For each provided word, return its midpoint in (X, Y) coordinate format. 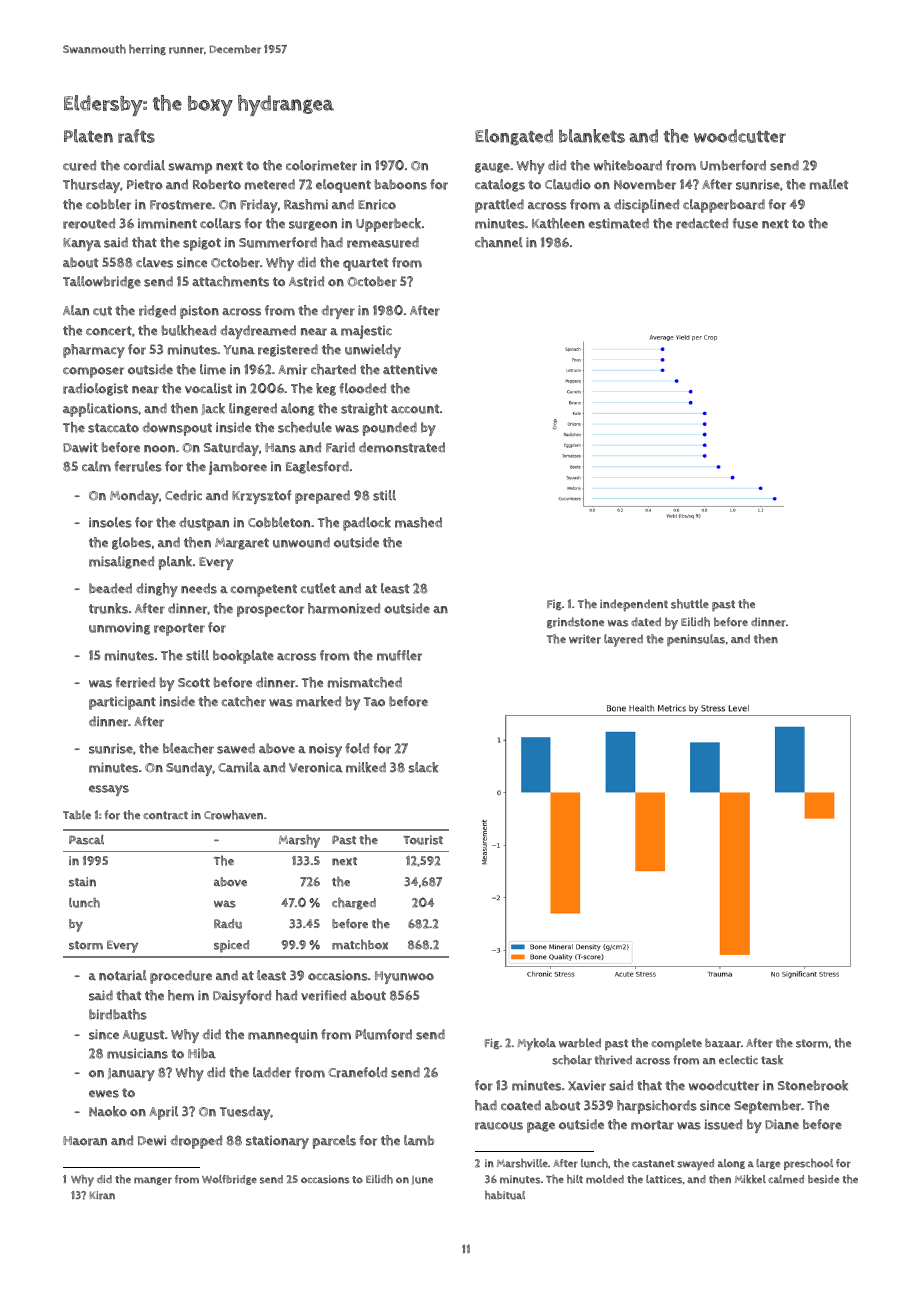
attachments (230, 281)
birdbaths (118, 1014)
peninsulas (696, 640)
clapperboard (724, 206)
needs (199, 588)
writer (585, 639)
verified (323, 995)
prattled (499, 206)
